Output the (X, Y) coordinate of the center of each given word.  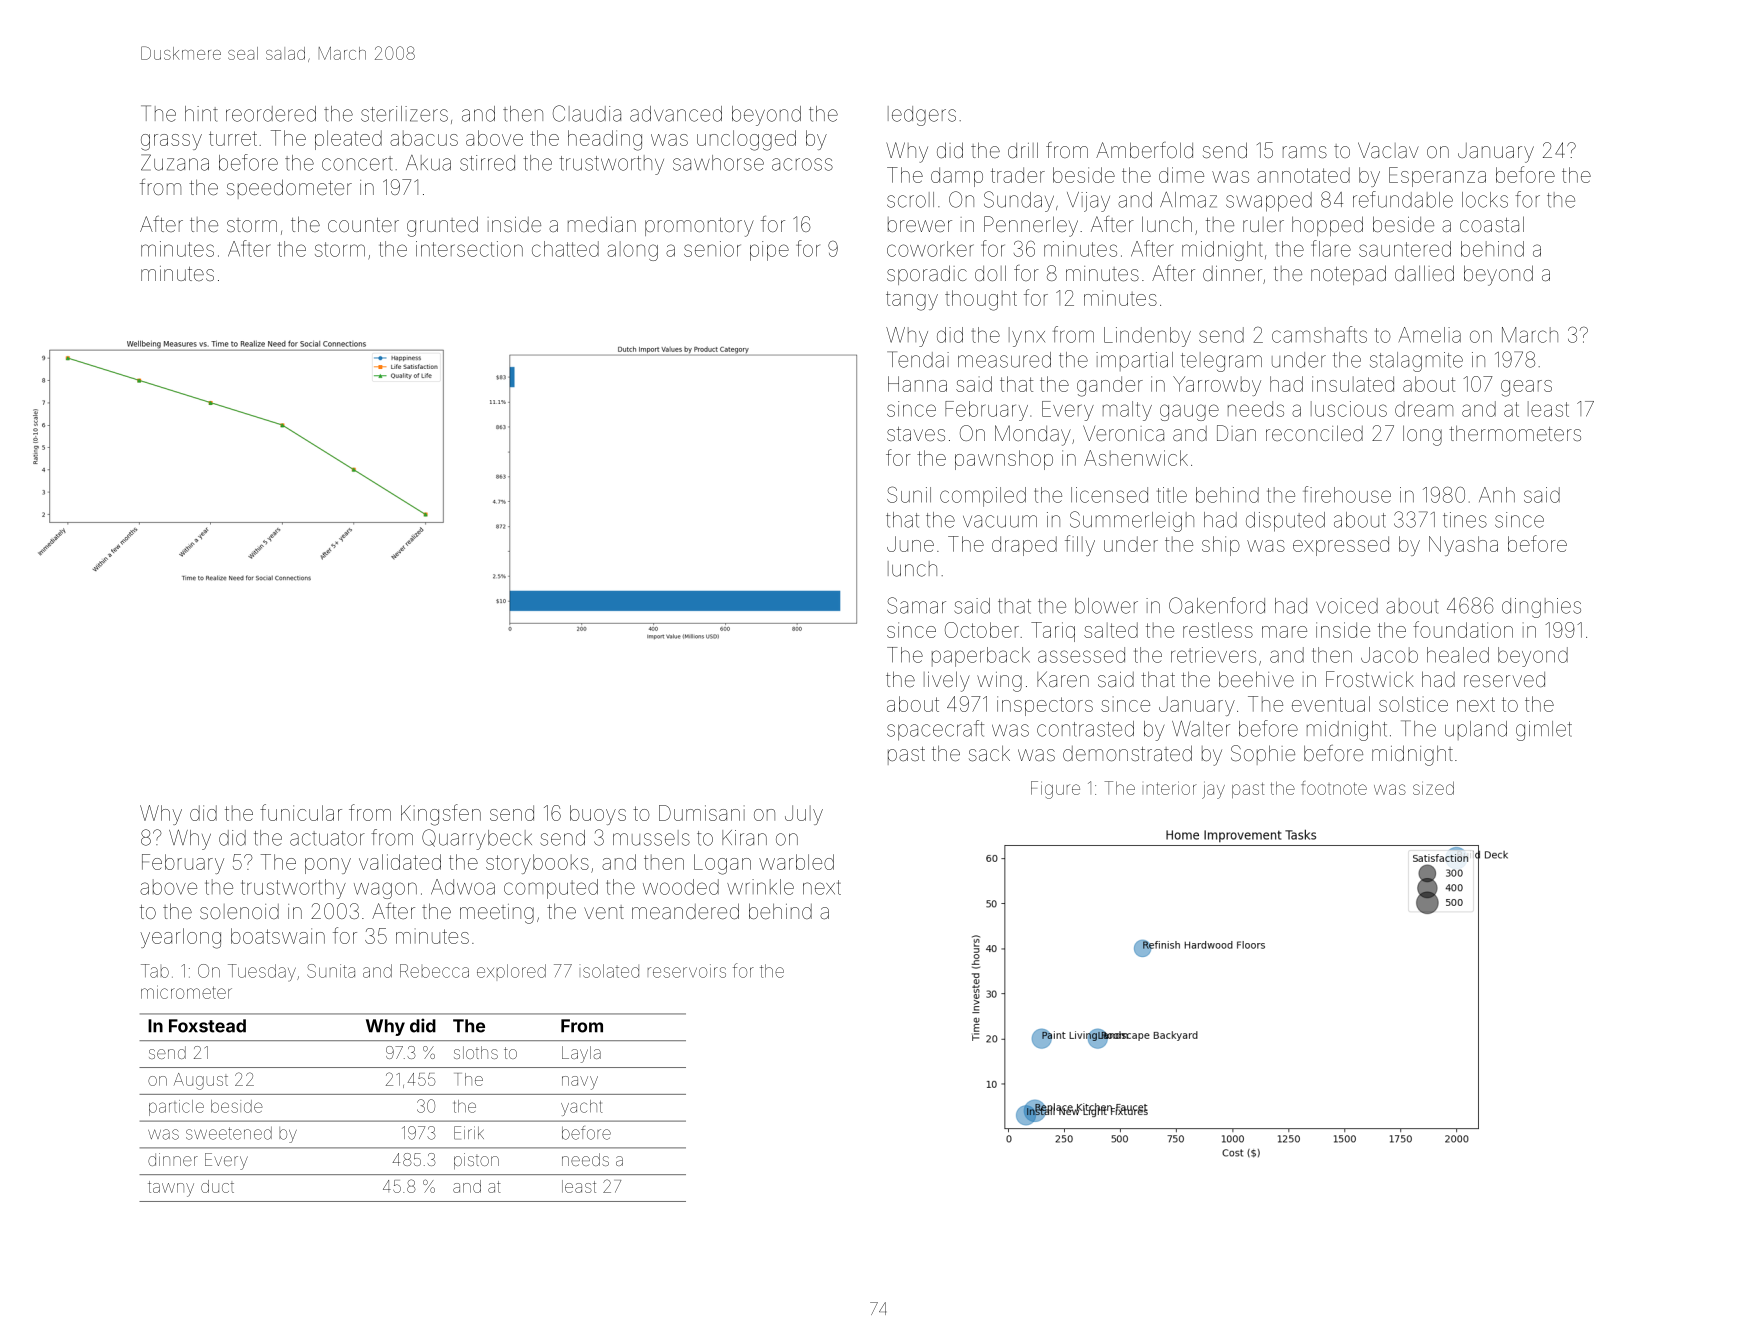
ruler (1263, 224)
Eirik (469, 1133)
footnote (1334, 788)
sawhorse (718, 163)
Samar (916, 605)
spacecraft (935, 730)
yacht (582, 1108)
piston (476, 1161)
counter (363, 225)
